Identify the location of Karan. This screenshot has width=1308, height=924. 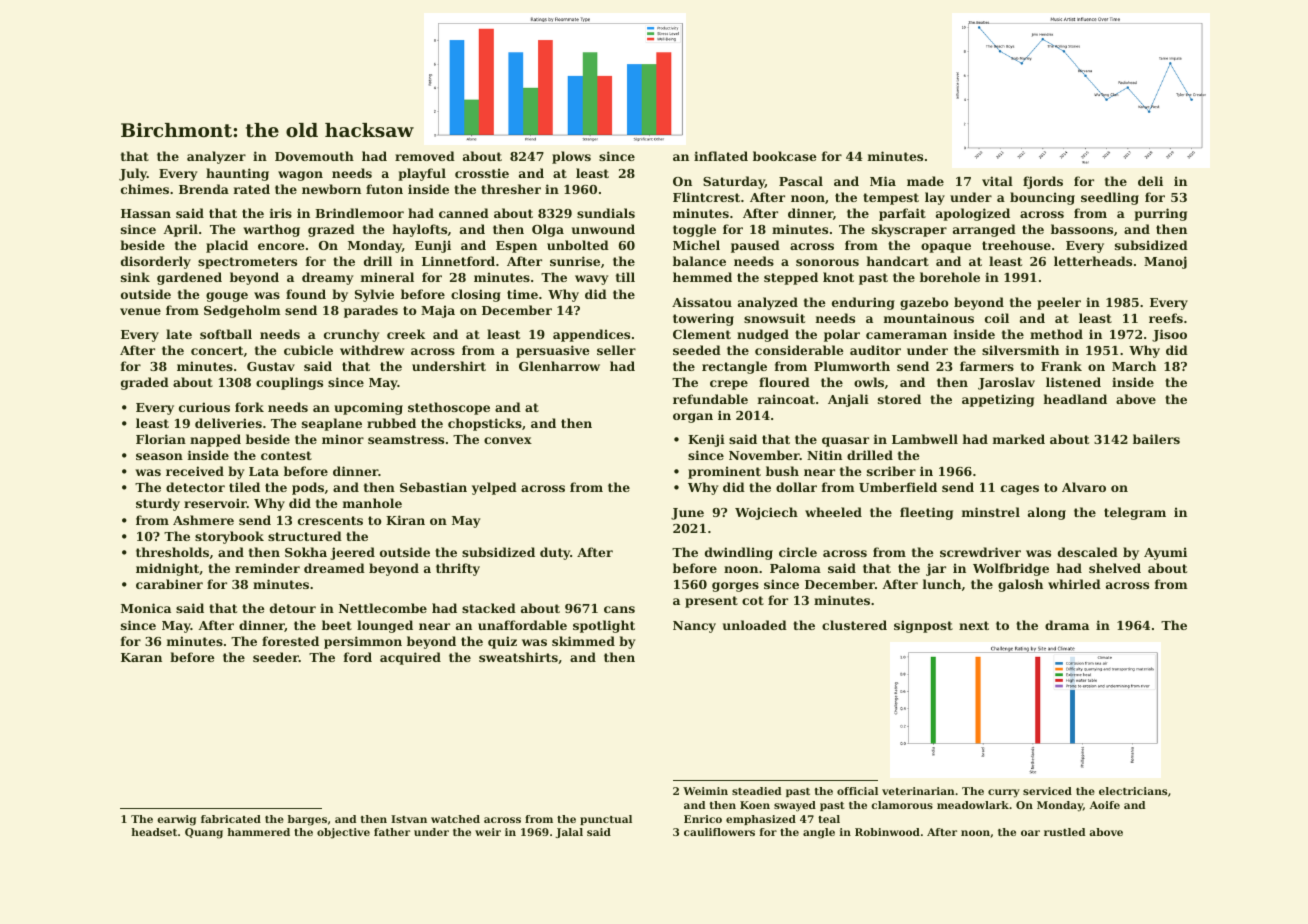
(141, 657).
